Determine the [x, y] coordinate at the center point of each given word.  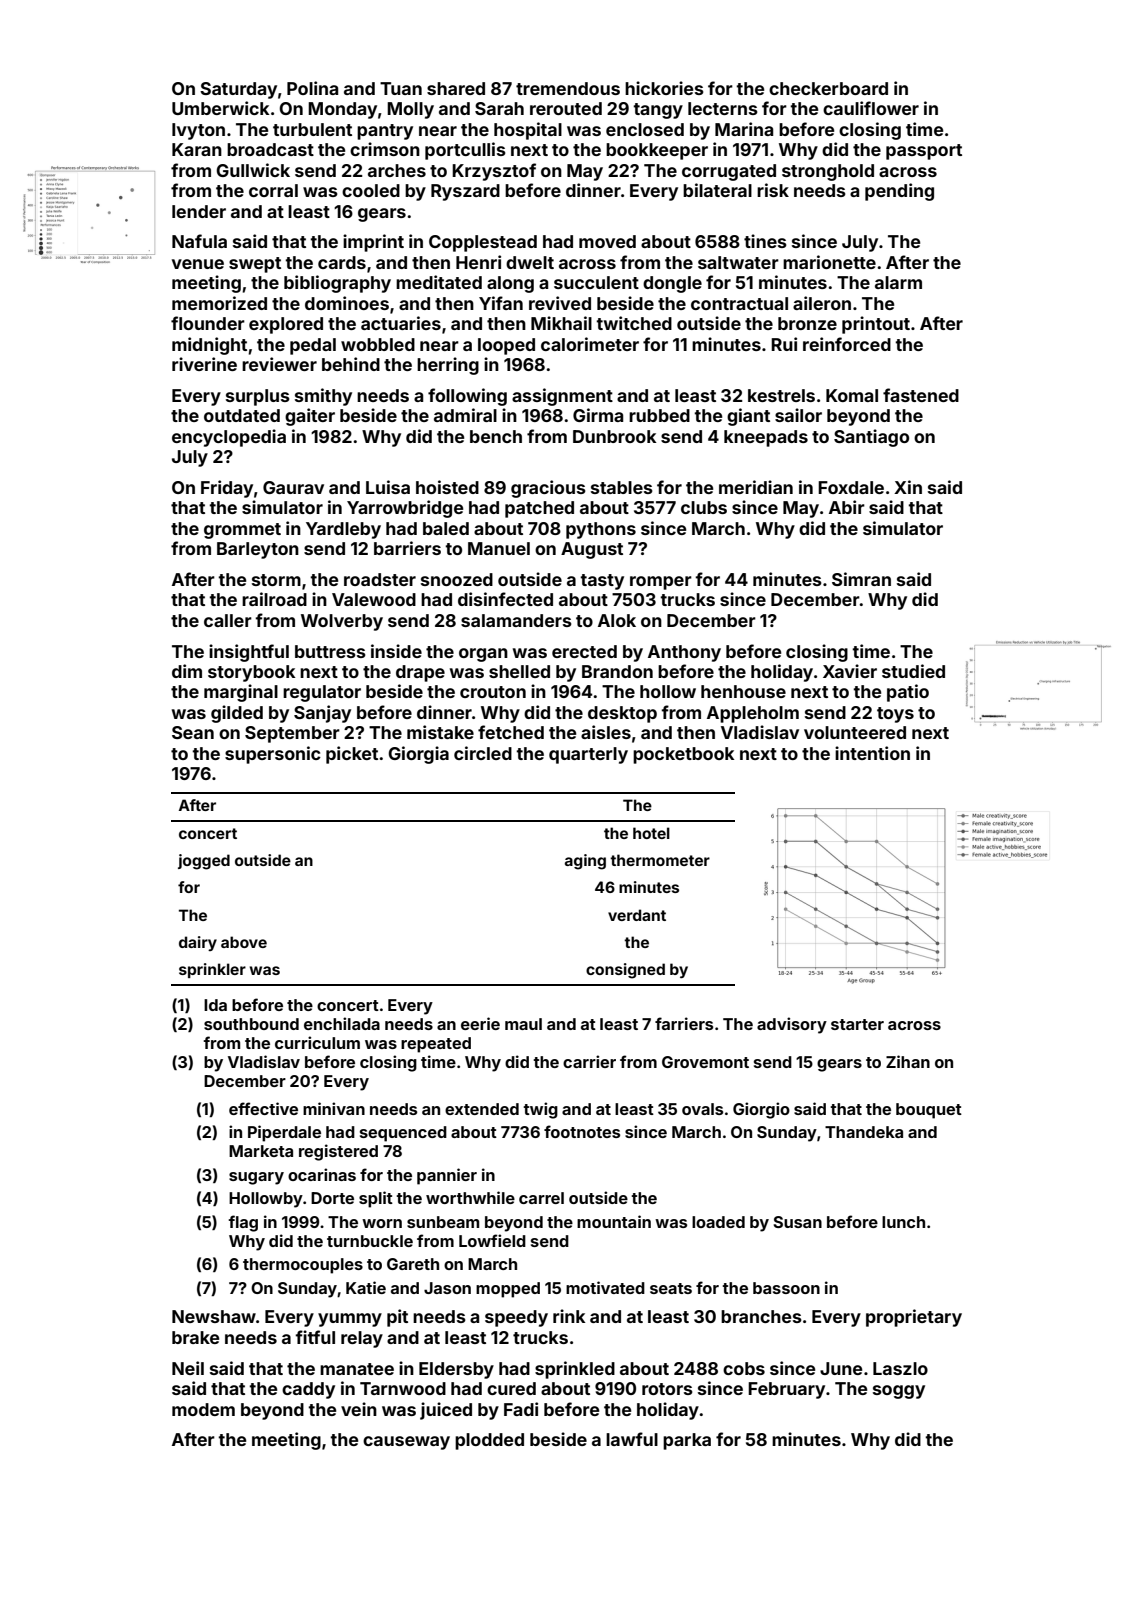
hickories [664, 88]
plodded [489, 1441]
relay [362, 1339]
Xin [908, 487]
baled [446, 528]
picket [352, 755]
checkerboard [828, 88]
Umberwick [221, 108]
